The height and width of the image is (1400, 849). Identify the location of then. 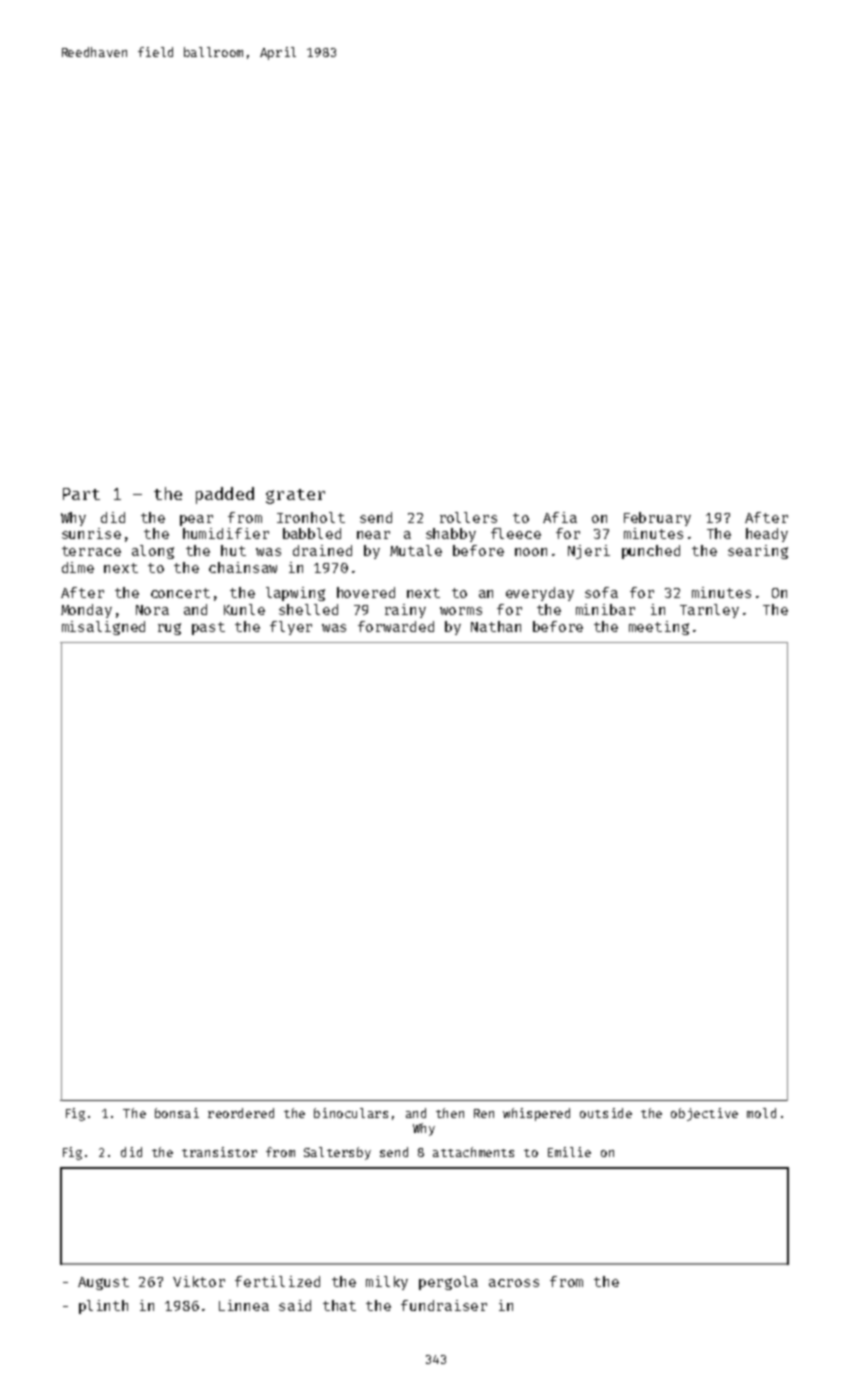
(450, 1113).
